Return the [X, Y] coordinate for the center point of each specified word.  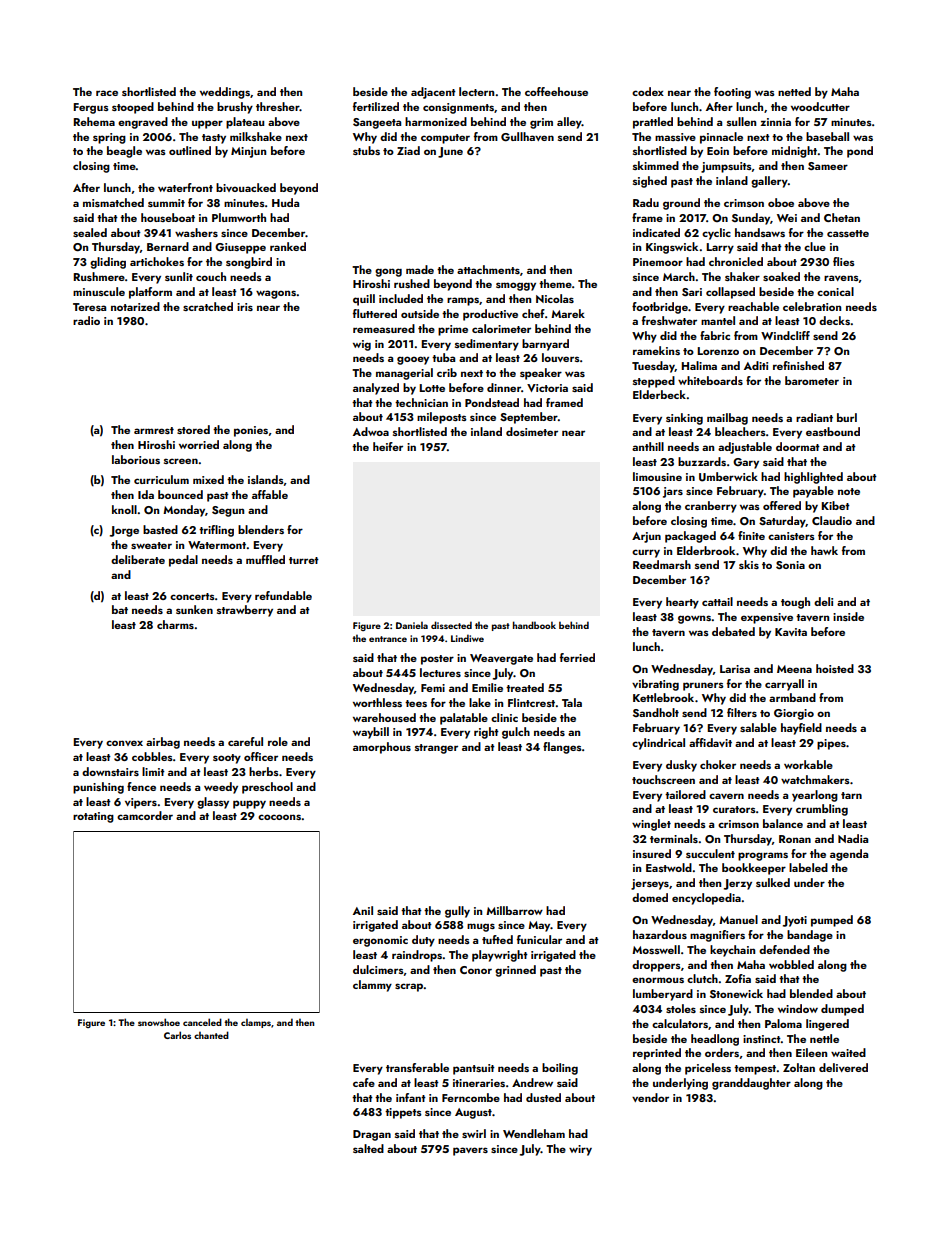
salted [368, 1148]
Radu [646, 202]
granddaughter [751, 1084]
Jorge [124, 531]
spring [109, 138]
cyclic [716, 234]
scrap [409, 987]
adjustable [745, 448]
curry [646, 553]
